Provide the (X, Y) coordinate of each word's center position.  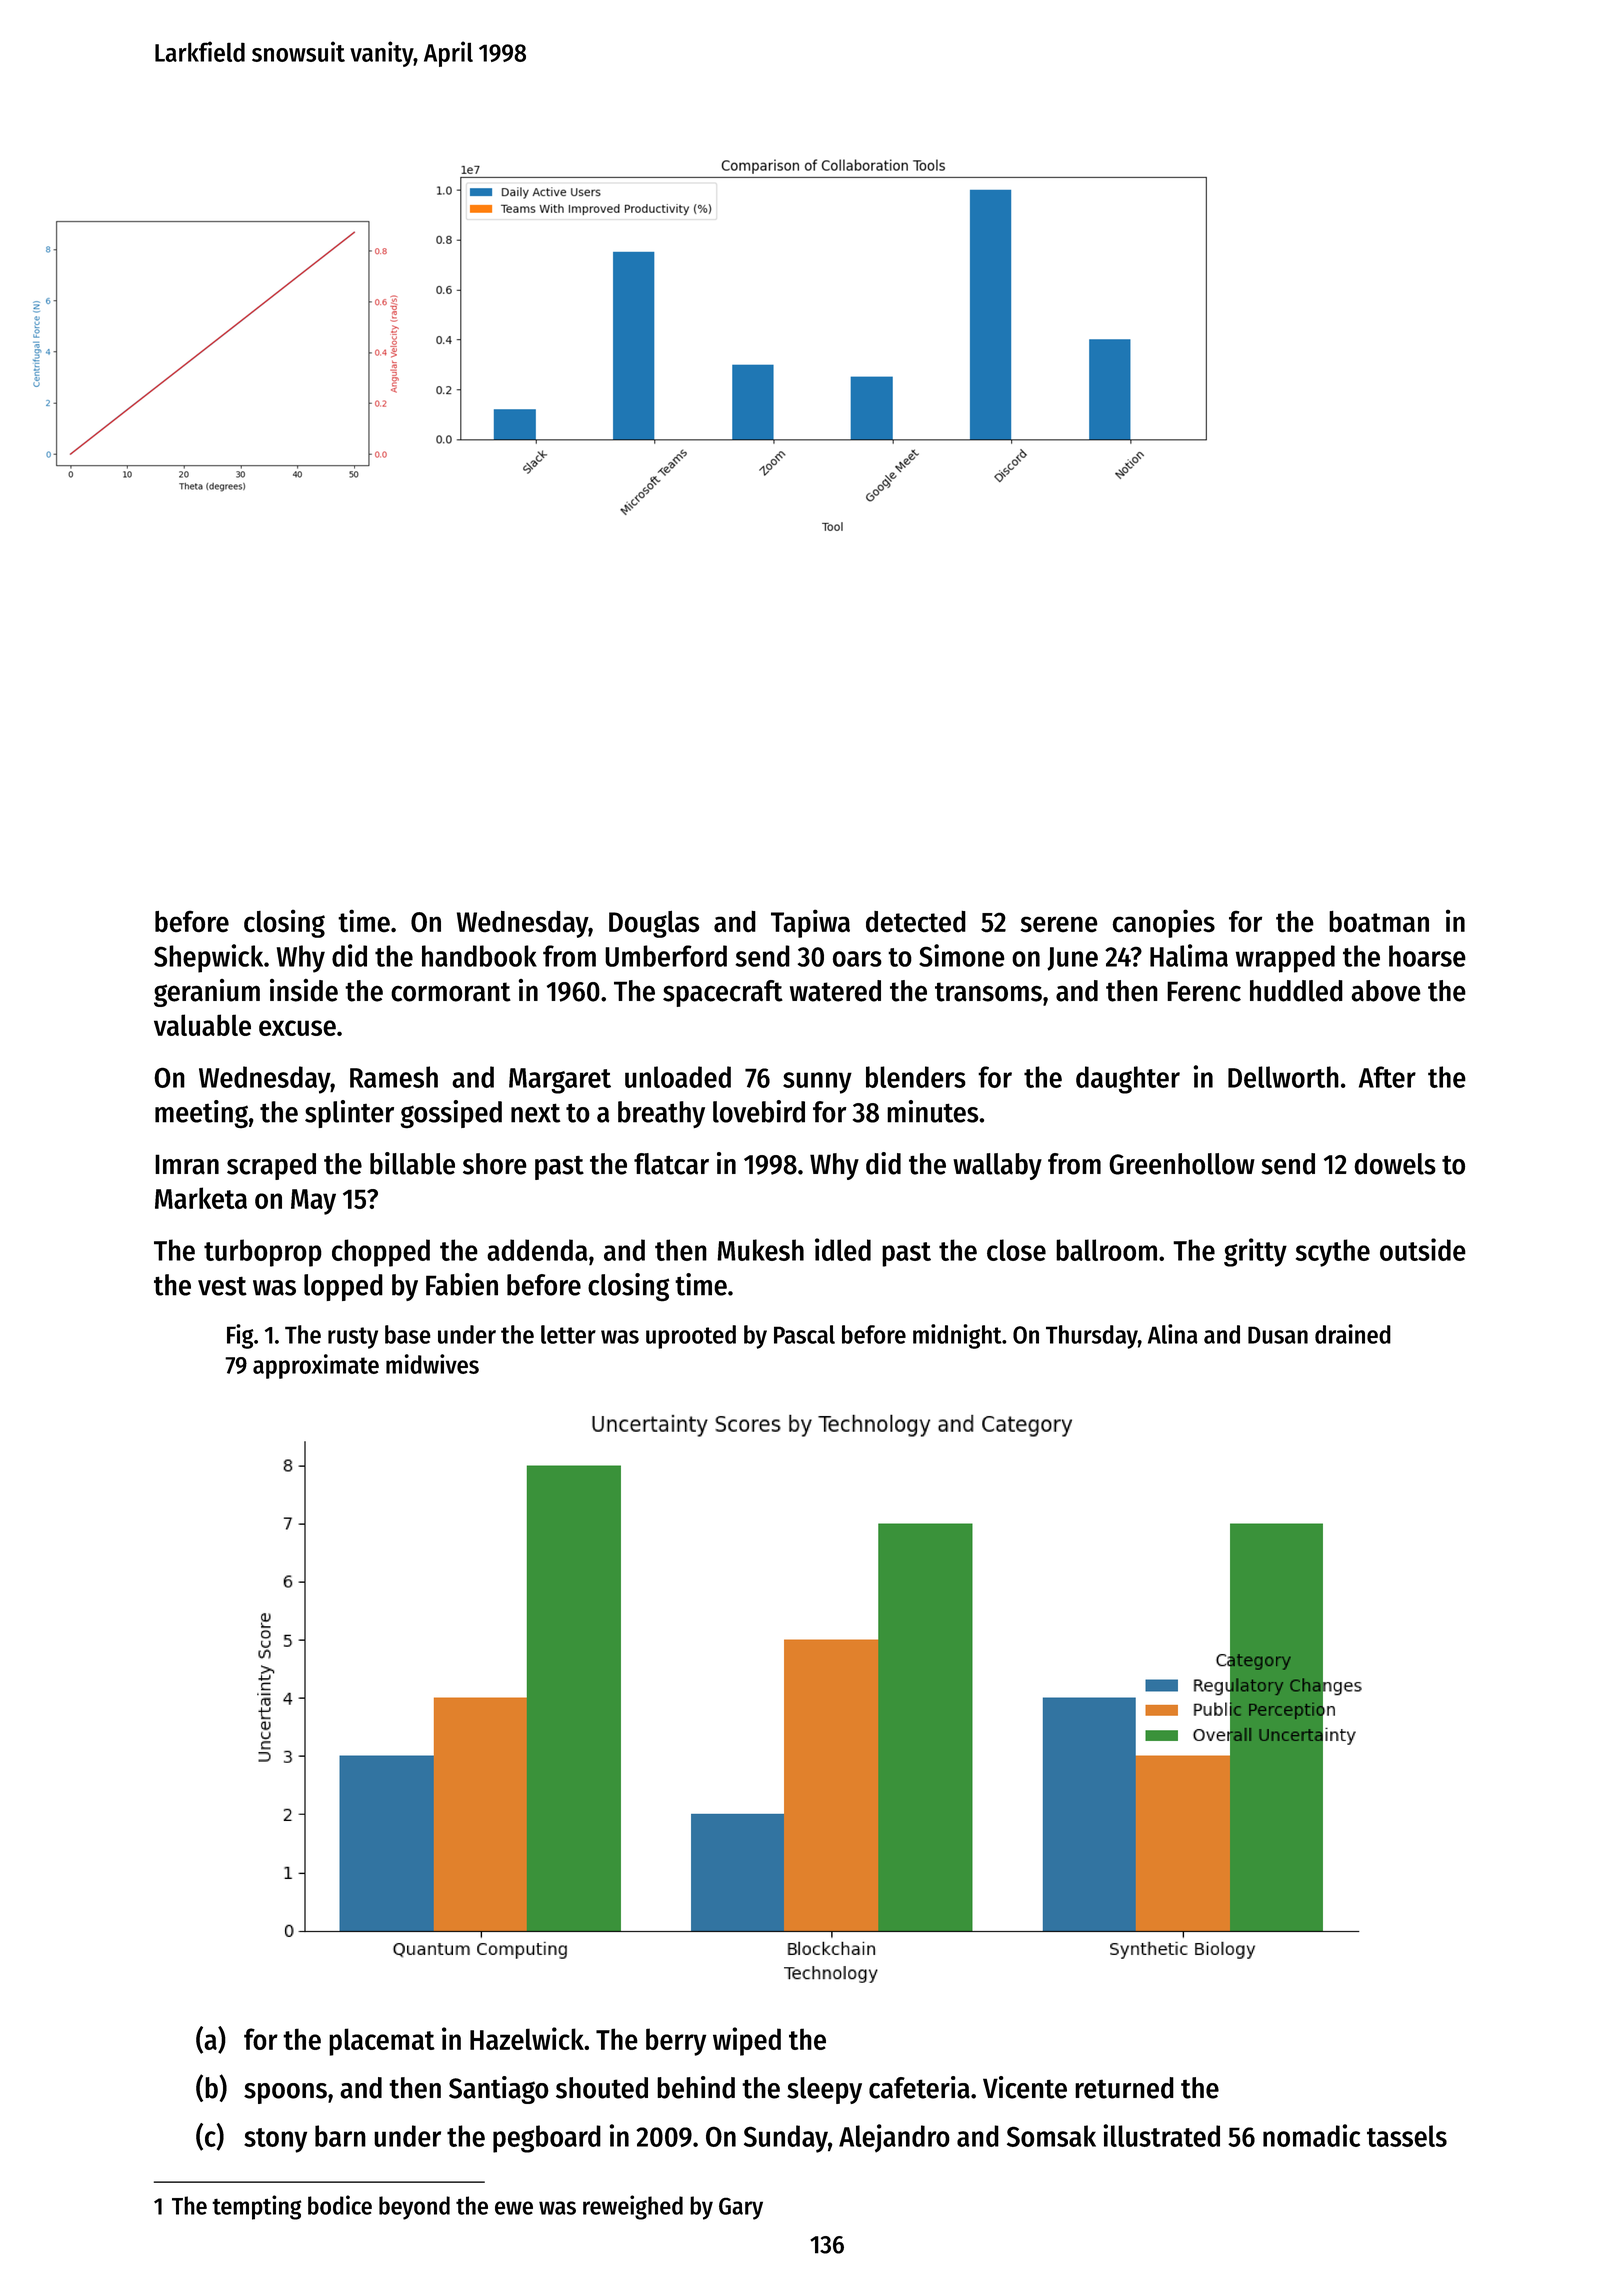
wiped (747, 2041)
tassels (1407, 2136)
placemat (382, 2042)
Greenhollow (1182, 1164)
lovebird (759, 1111)
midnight (957, 1336)
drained (1353, 1334)
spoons (285, 2093)
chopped (381, 1253)
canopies (1163, 923)
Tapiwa (810, 923)
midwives (432, 1364)
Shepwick (208, 958)
